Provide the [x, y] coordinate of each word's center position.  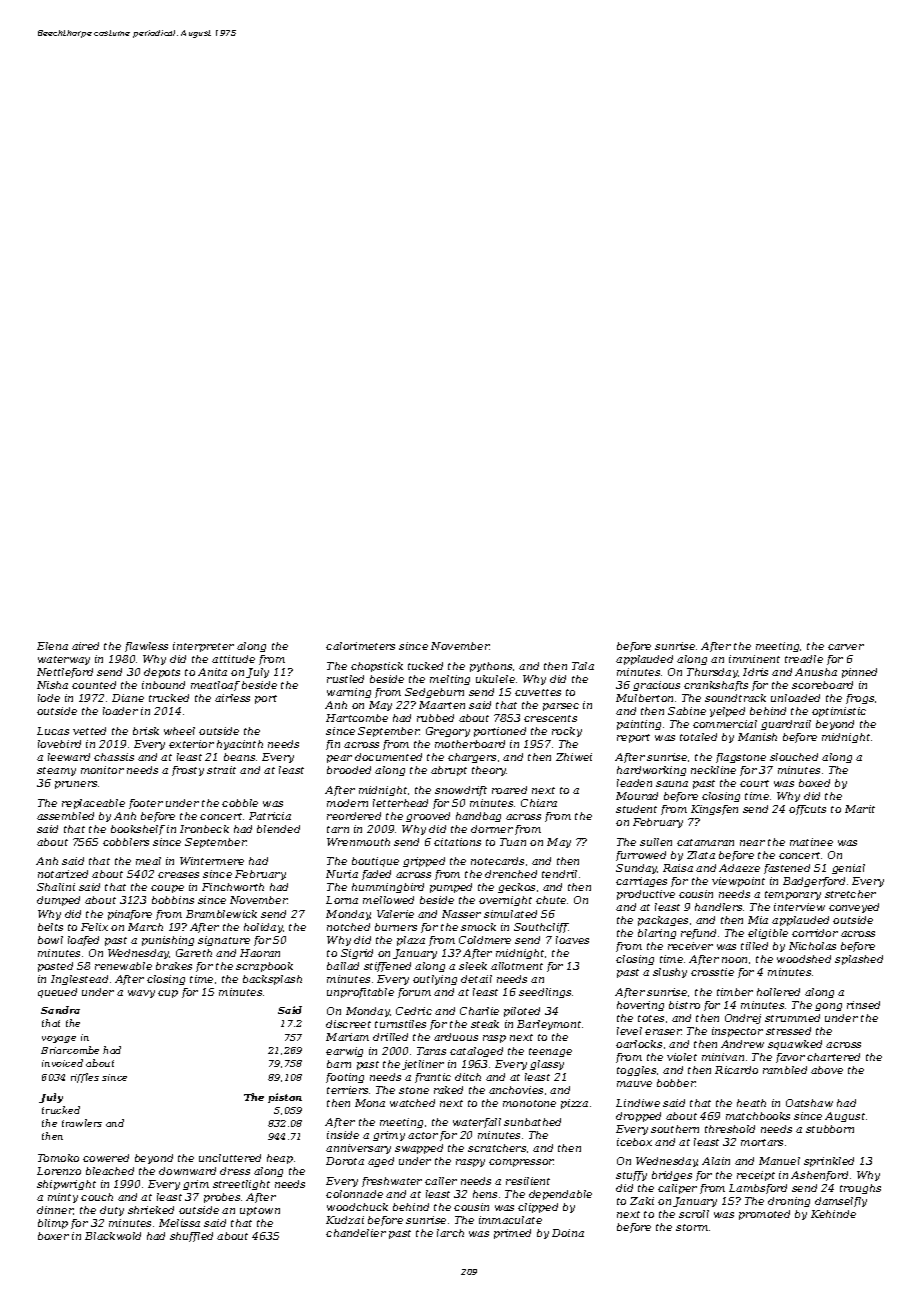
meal [148, 861]
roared [509, 790]
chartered [833, 1057]
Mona [370, 1103]
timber [735, 992]
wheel [179, 731]
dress [235, 1171]
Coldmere [485, 940]
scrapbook [264, 967]
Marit [860, 809]
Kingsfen [714, 810]
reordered [354, 816]
